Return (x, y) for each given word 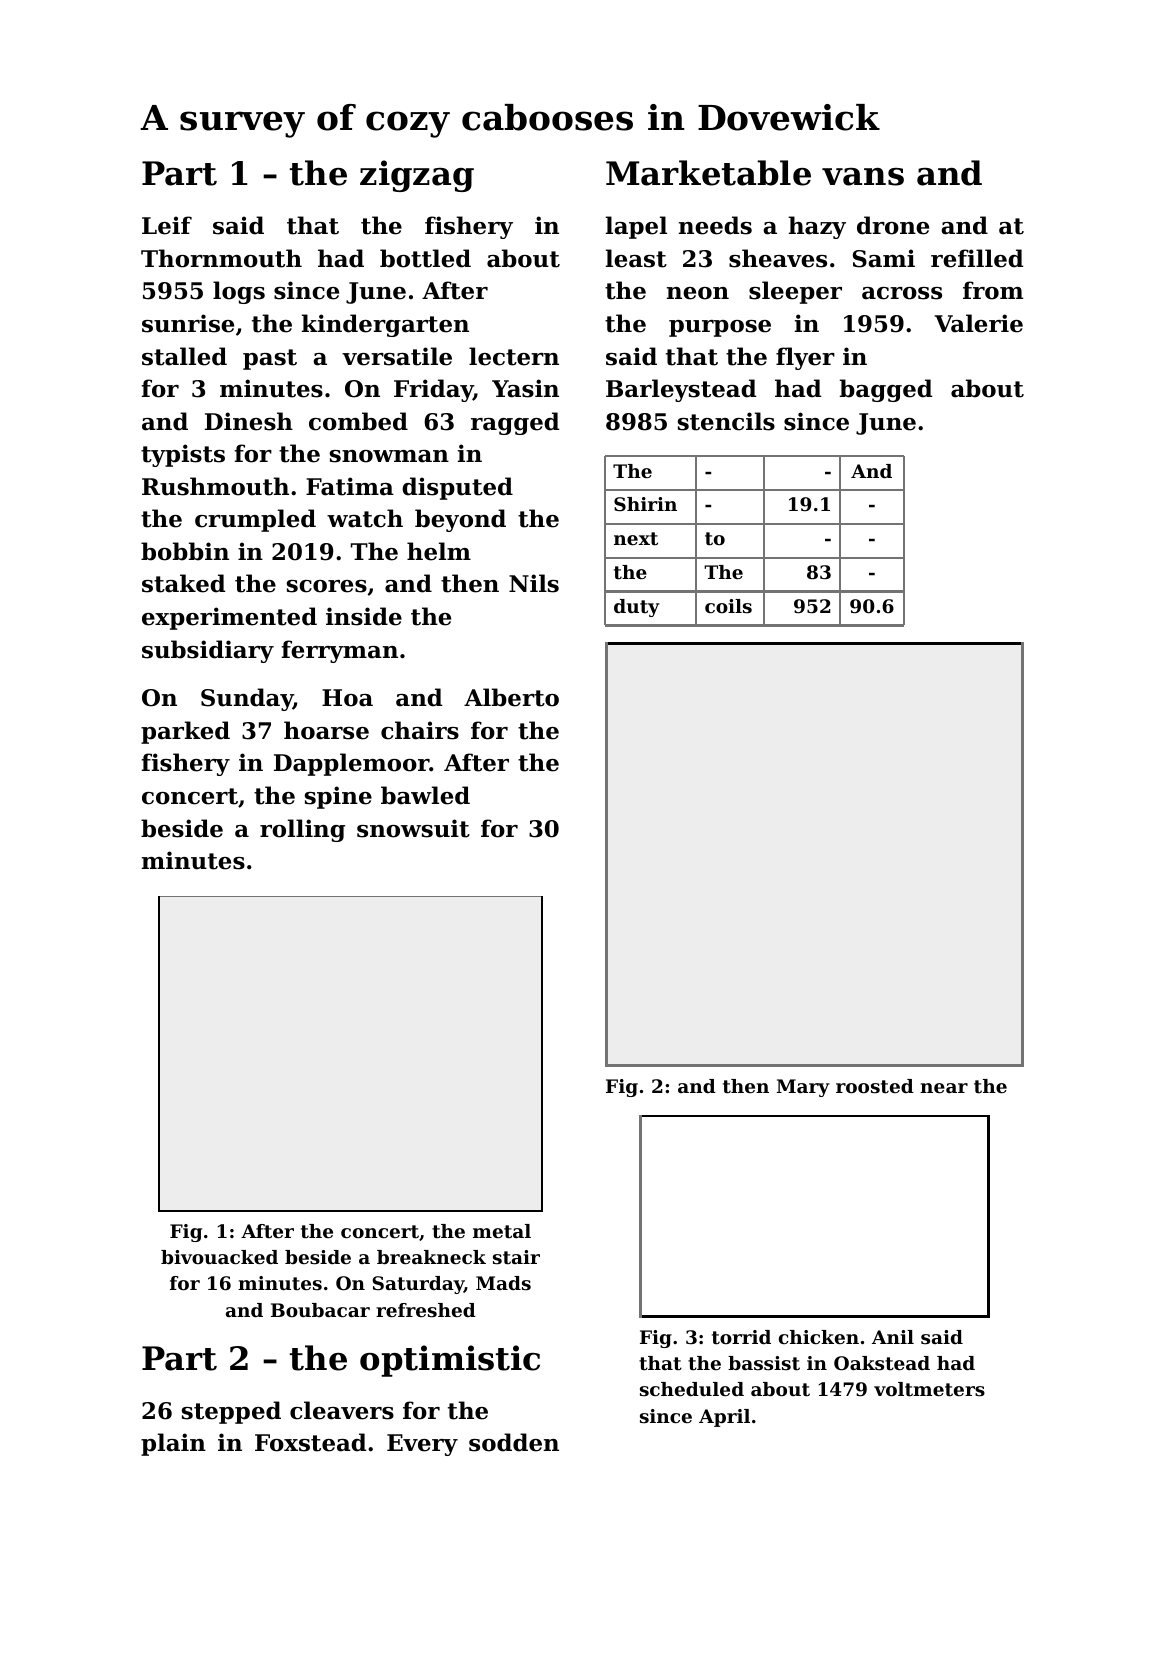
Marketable (708, 173)
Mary (803, 1088)
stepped (231, 1412)
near (944, 1088)
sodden (514, 1442)
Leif (167, 225)
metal (502, 1231)
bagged (886, 390)
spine (338, 797)
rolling (302, 830)
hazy (817, 227)
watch (365, 518)
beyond (460, 520)
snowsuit (413, 828)
